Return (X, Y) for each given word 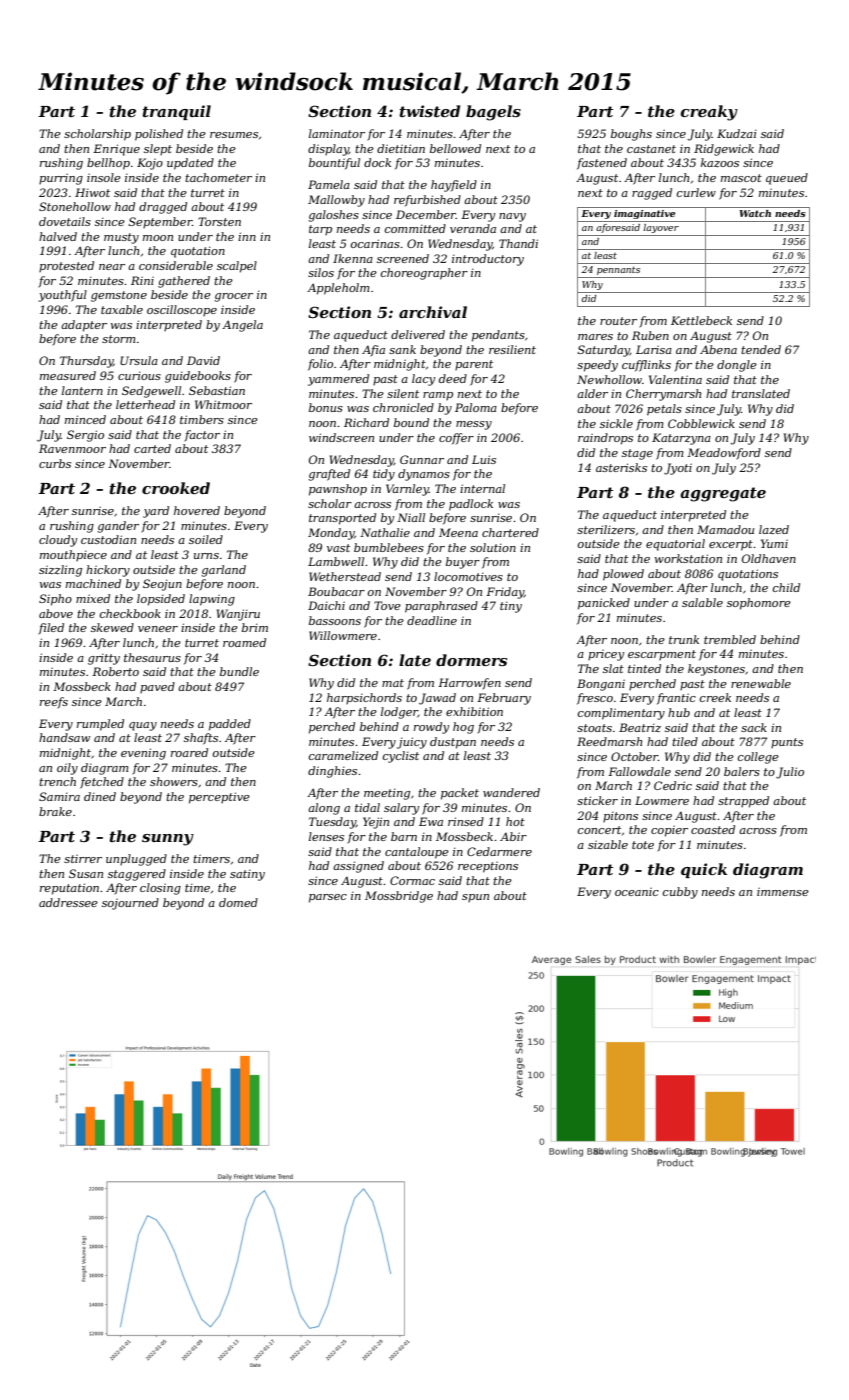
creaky (709, 113)
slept (158, 149)
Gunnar (422, 459)
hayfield (454, 186)
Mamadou (725, 529)
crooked (176, 488)
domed (238, 902)
